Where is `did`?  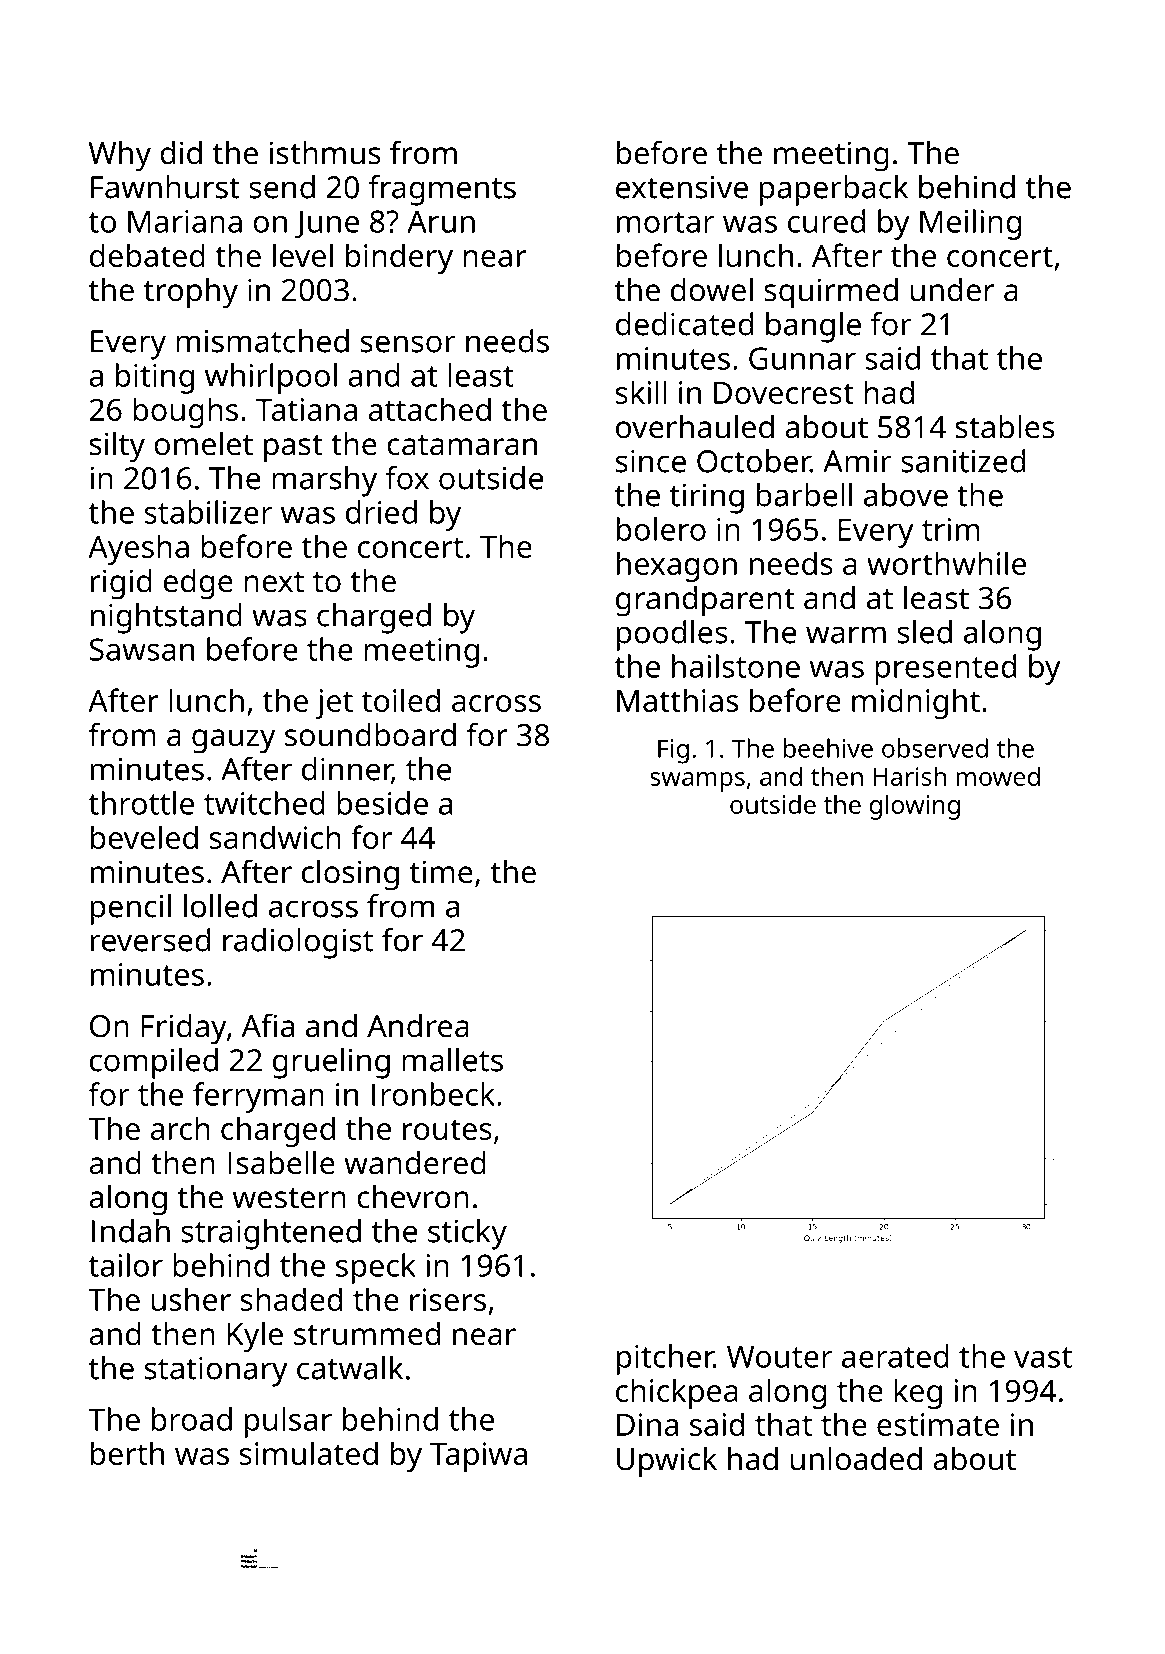 did is located at coordinates (181, 153).
